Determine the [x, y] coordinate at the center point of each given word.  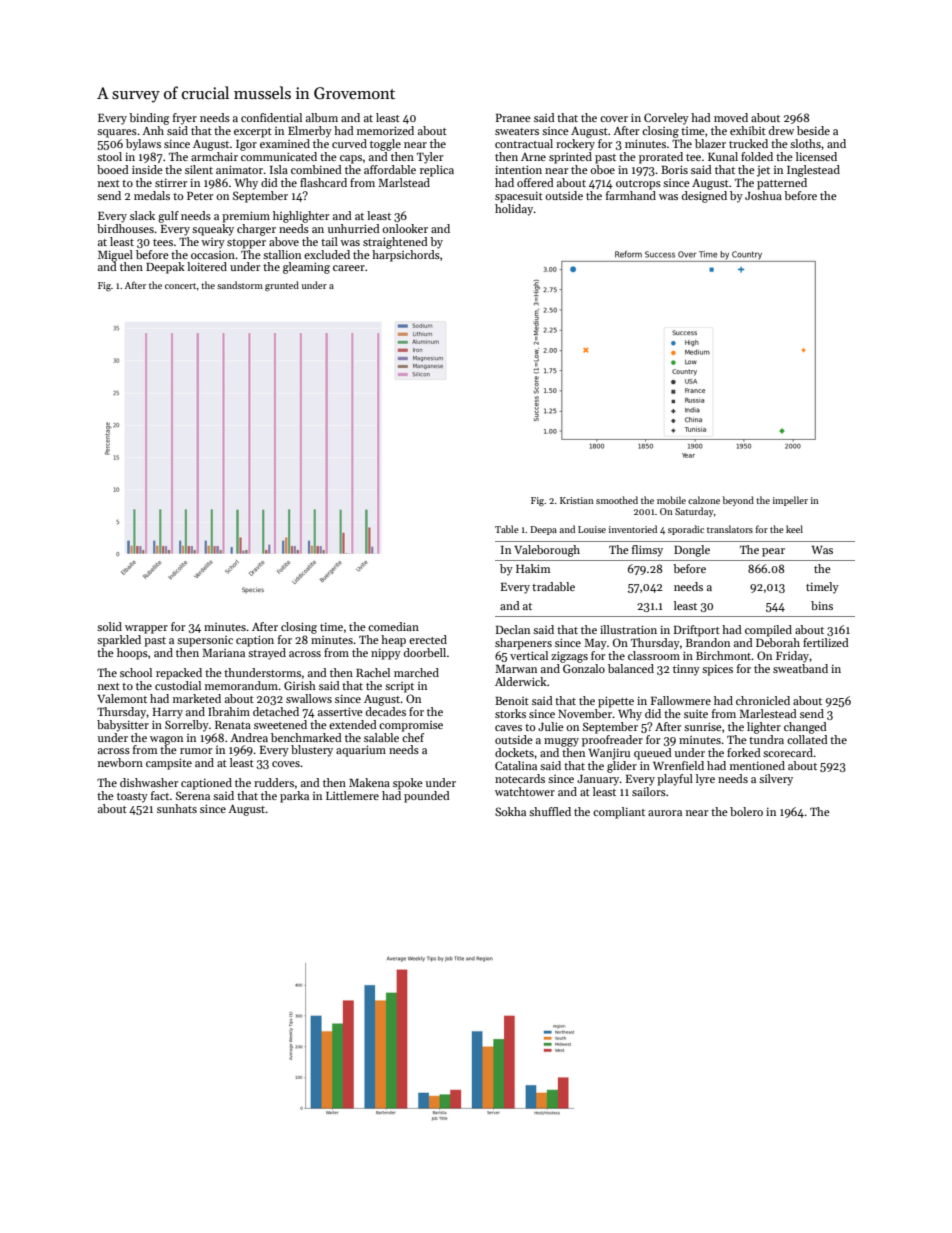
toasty [132, 798]
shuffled [550, 811]
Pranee [513, 118]
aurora [665, 813]
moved [731, 117]
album [322, 117]
